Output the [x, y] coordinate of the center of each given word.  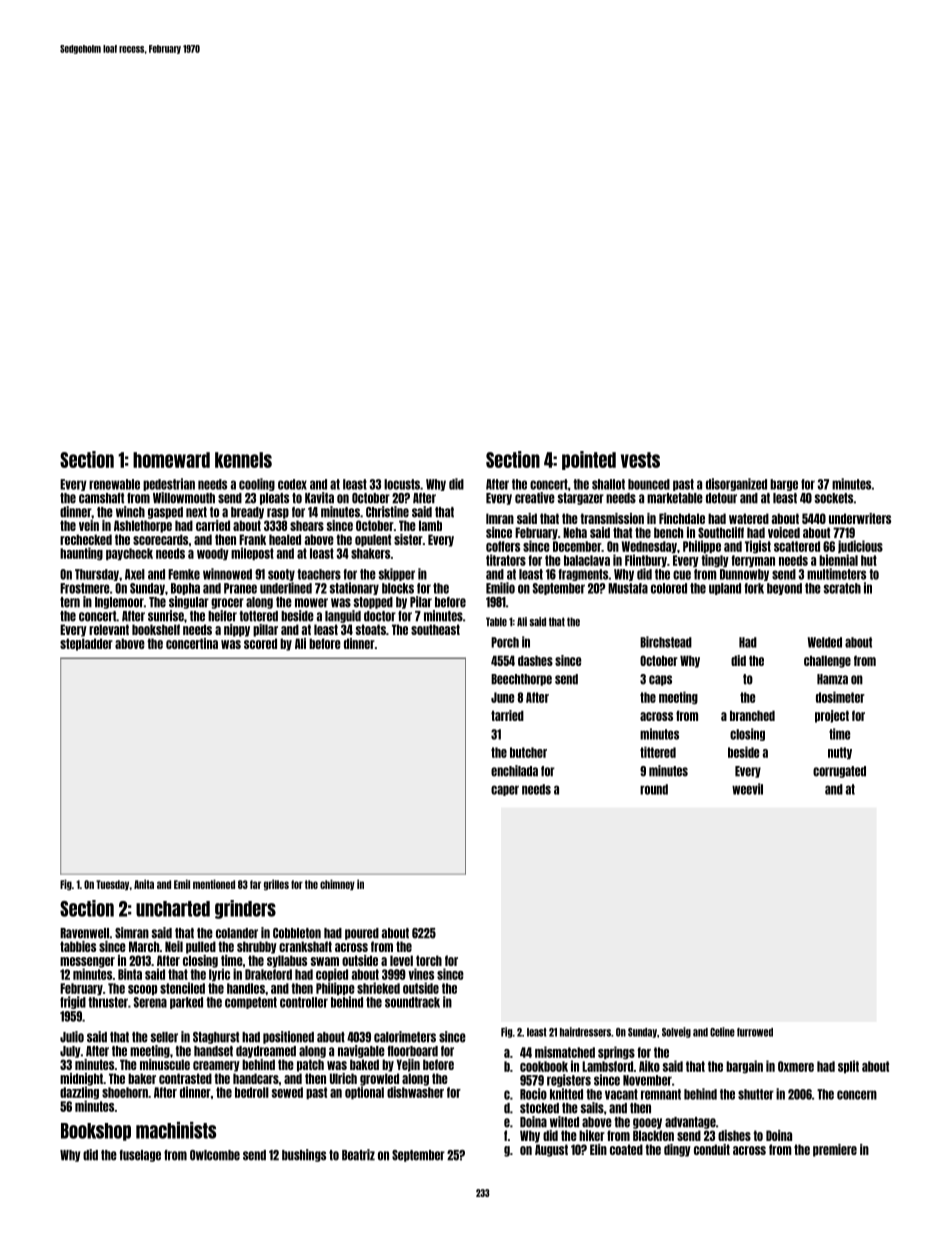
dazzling [79, 1093]
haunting [81, 554]
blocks [398, 588]
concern [857, 1095]
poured [362, 934]
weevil [747, 789]
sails [592, 1108]
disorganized [736, 484]
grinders [245, 909]
